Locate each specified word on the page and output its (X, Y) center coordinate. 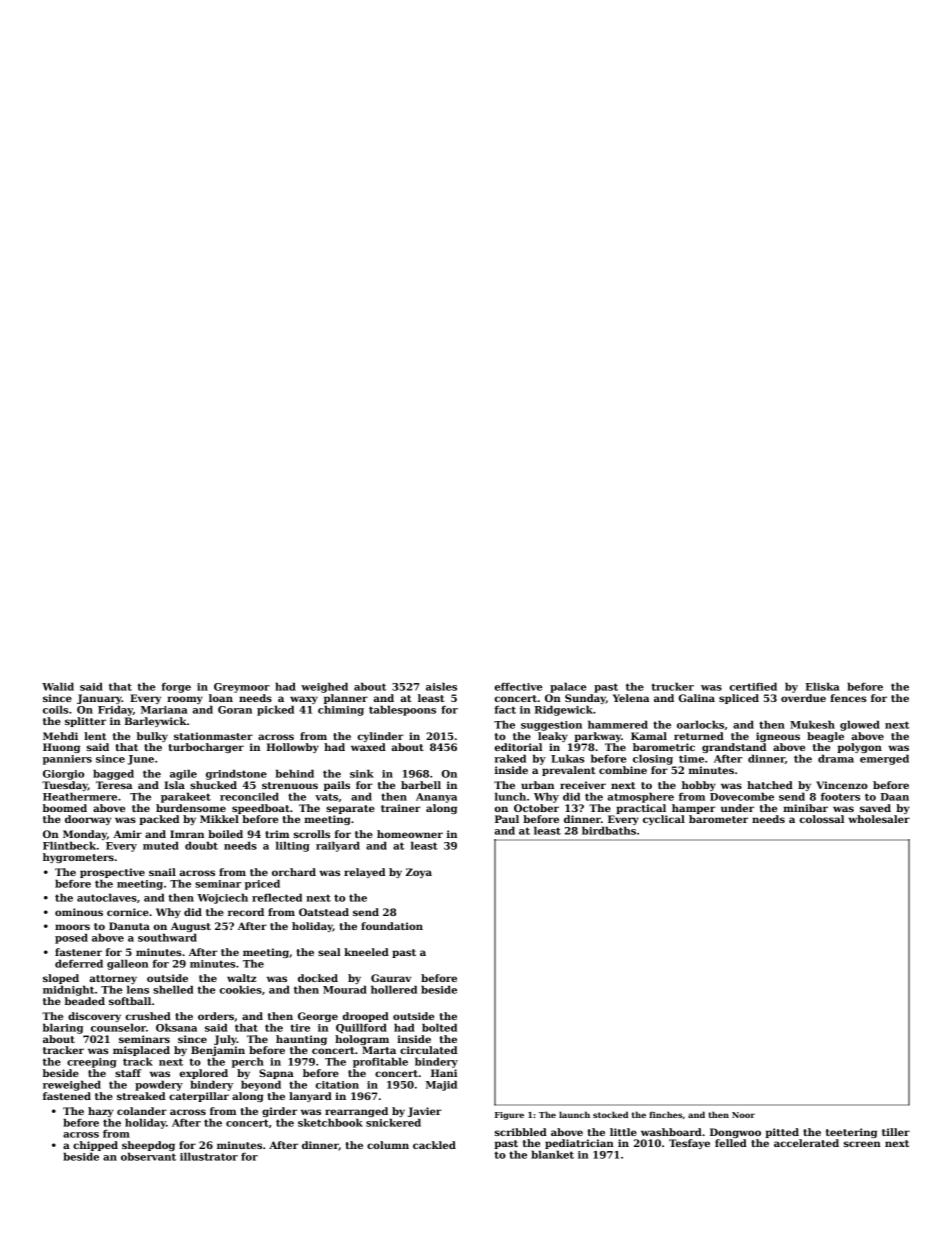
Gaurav (391, 978)
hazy (101, 1112)
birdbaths (609, 830)
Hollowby (293, 748)
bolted (439, 1027)
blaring (63, 1028)
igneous (778, 737)
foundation (392, 926)
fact (505, 710)
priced (262, 884)
